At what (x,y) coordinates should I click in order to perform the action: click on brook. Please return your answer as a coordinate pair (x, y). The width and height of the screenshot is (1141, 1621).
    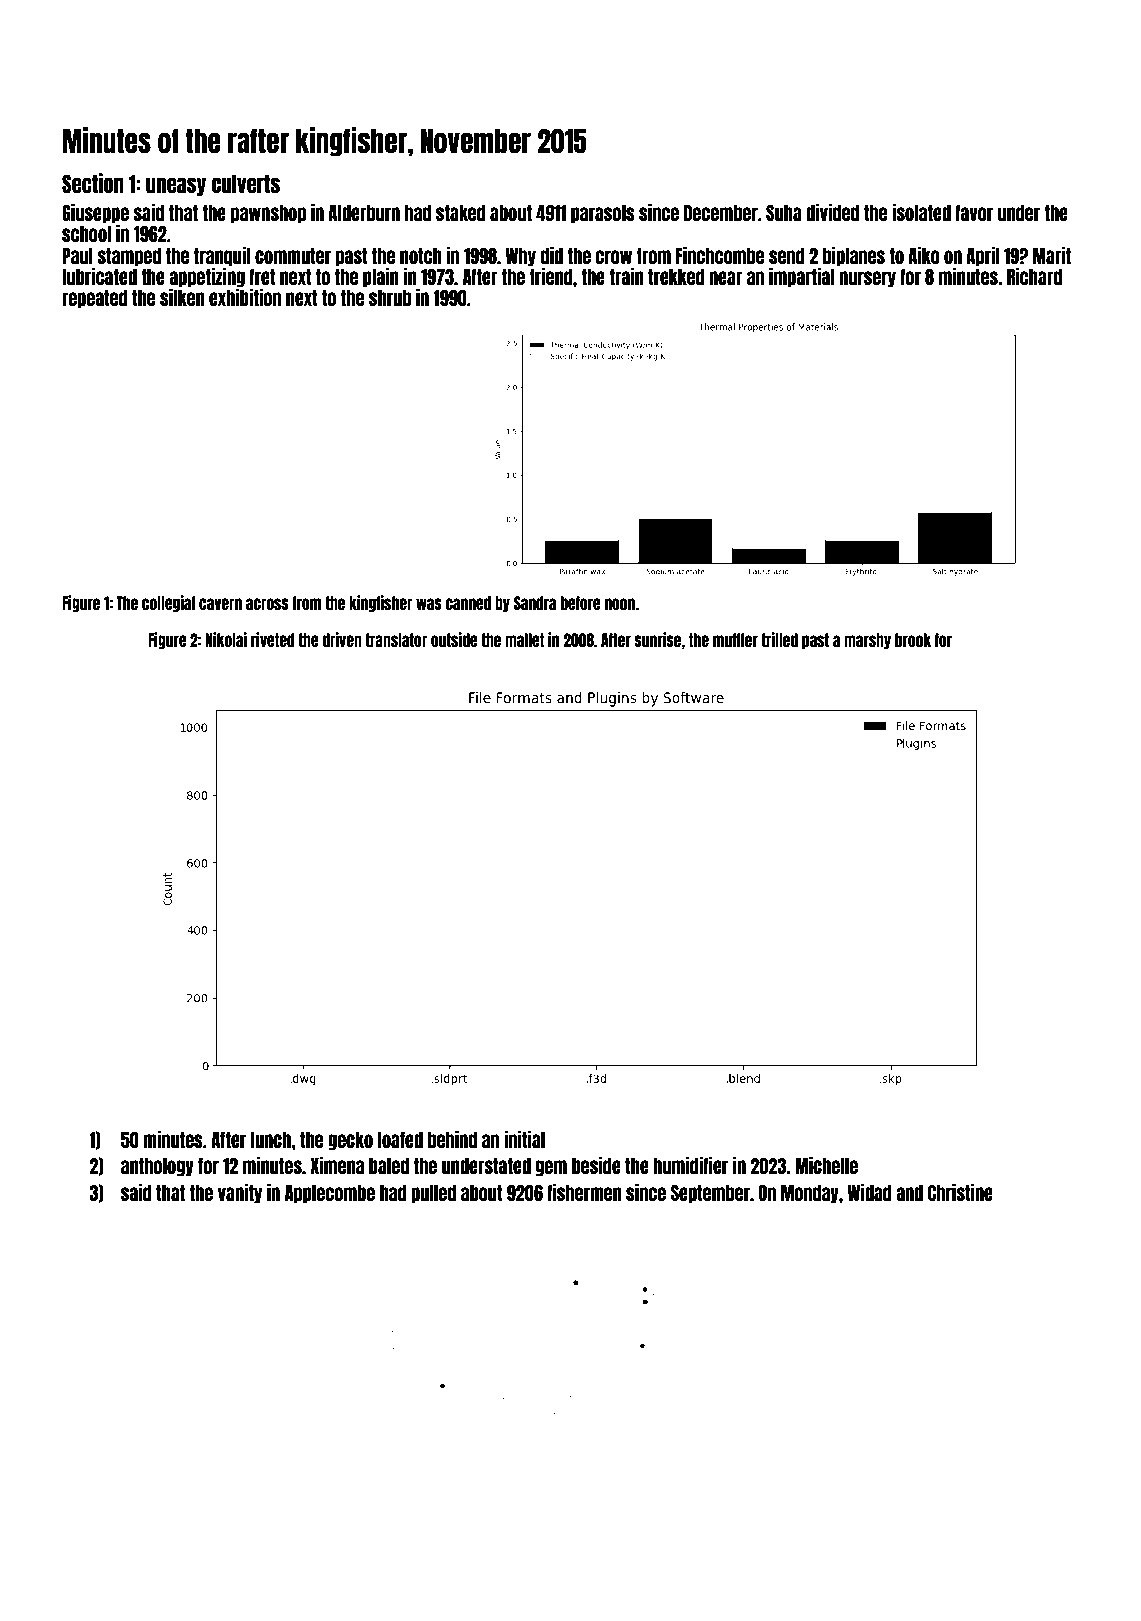
    Looking at the image, I should click on (913, 640).
